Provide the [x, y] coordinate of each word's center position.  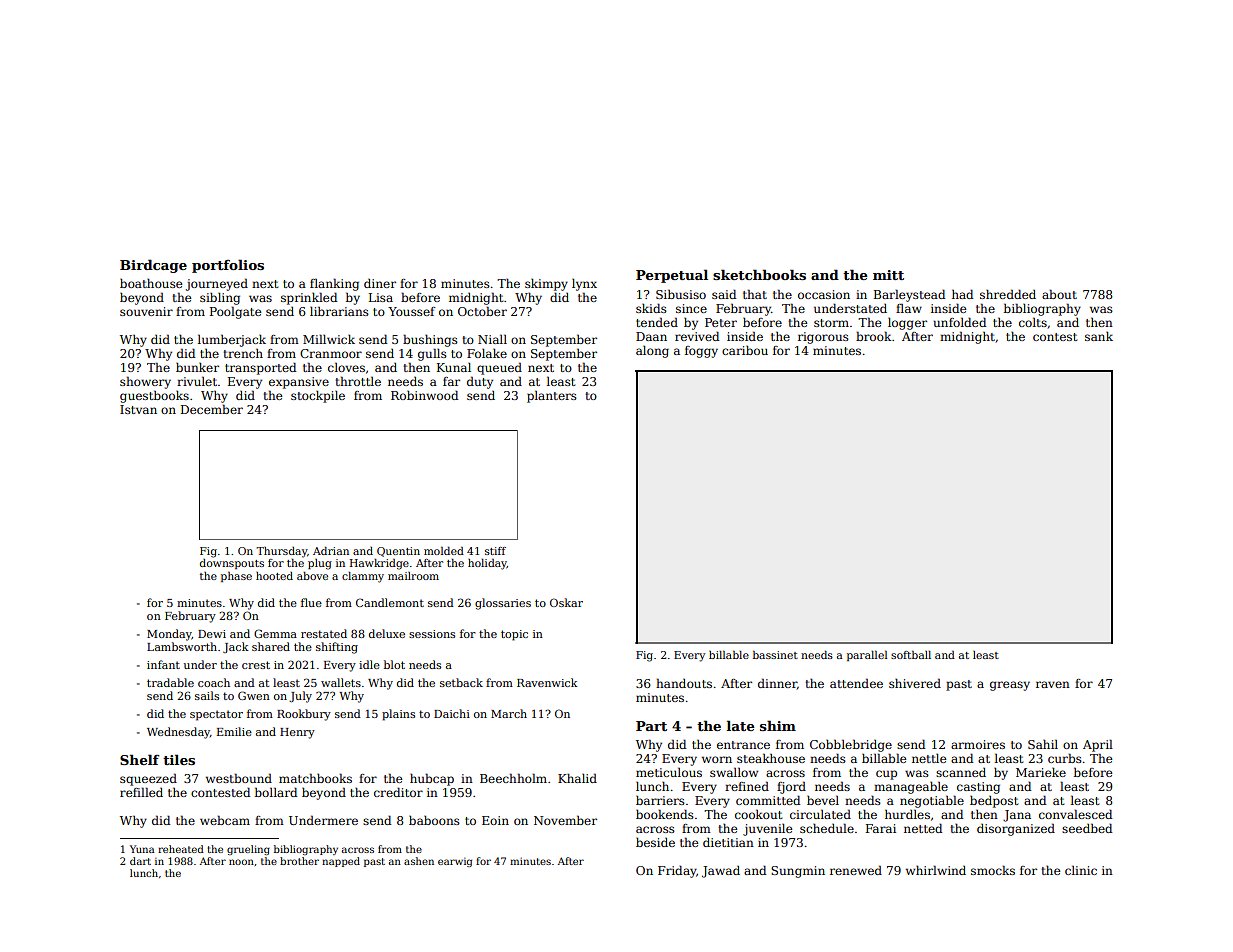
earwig [455, 862]
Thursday [281, 552]
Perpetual [672, 276]
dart [140, 861]
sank [1099, 336]
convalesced [1075, 814]
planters [552, 396]
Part [651, 726]
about [1059, 294]
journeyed [217, 284]
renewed [856, 870]
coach [214, 682]
